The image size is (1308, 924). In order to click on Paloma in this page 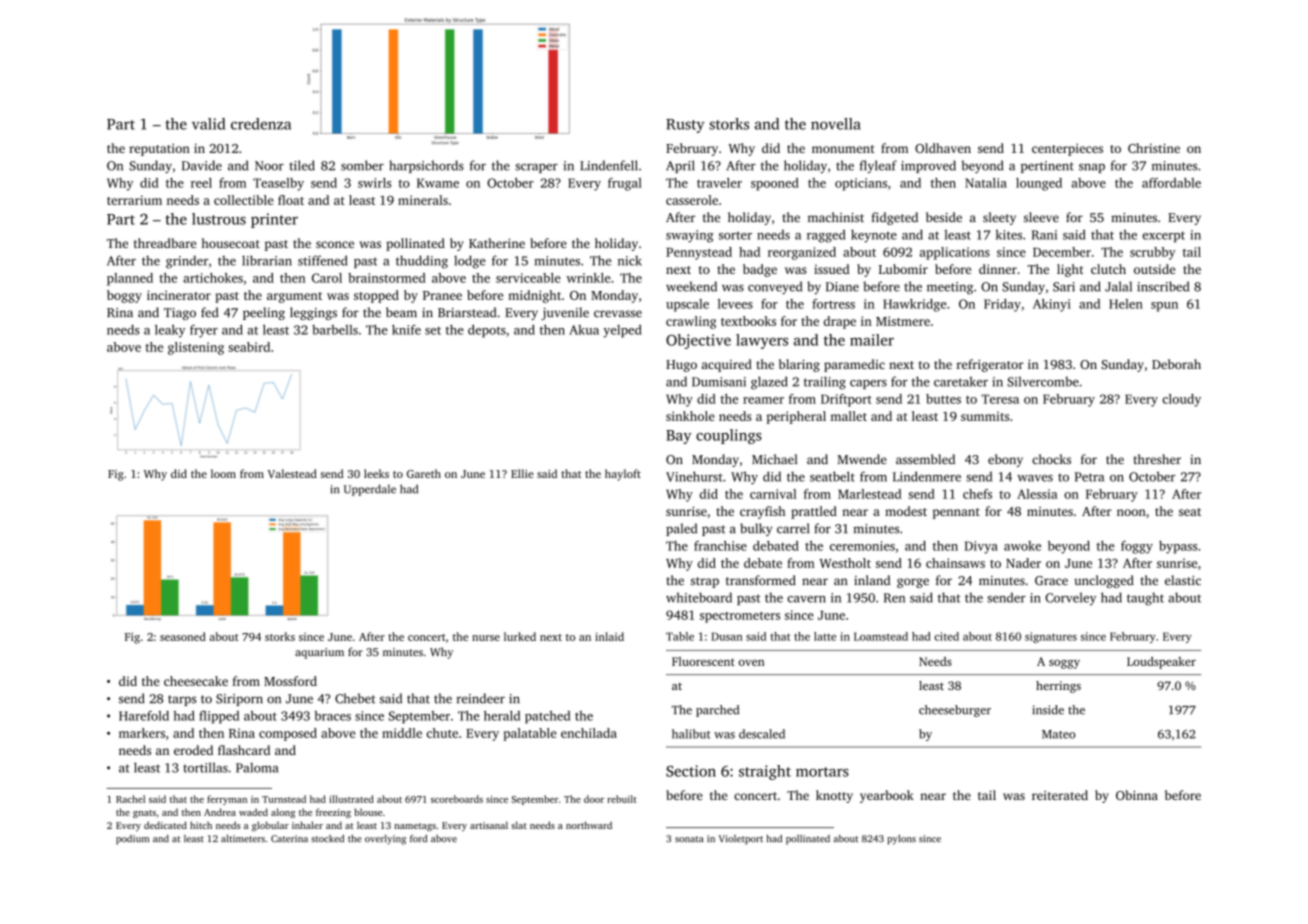, I will do `click(257, 767)`.
